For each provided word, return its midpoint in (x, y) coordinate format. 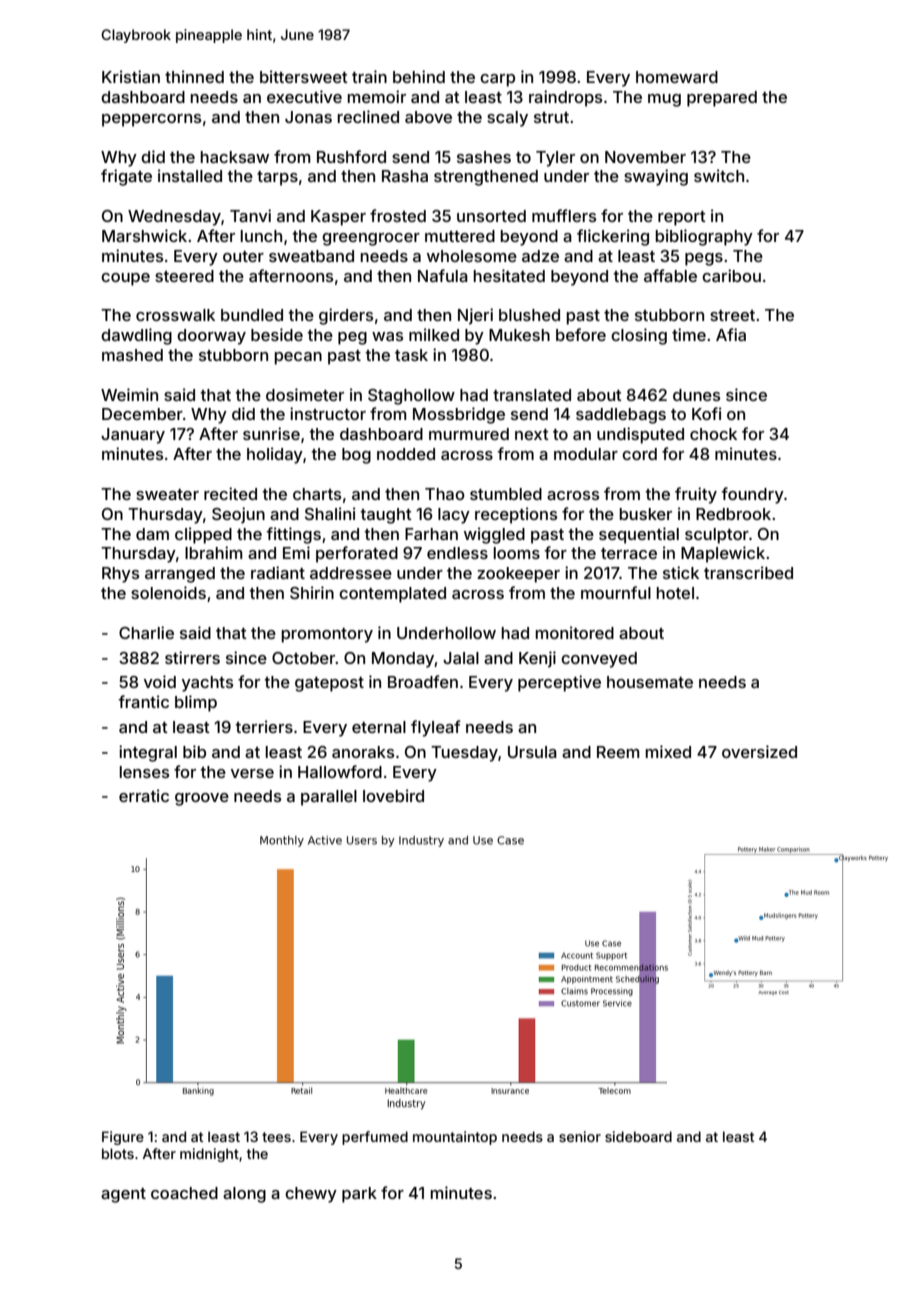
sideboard (638, 1136)
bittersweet (304, 76)
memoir (377, 96)
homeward (677, 77)
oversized (759, 751)
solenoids (168, 592)
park (359, 1195)
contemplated (392, 595)
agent (123, 1195)
